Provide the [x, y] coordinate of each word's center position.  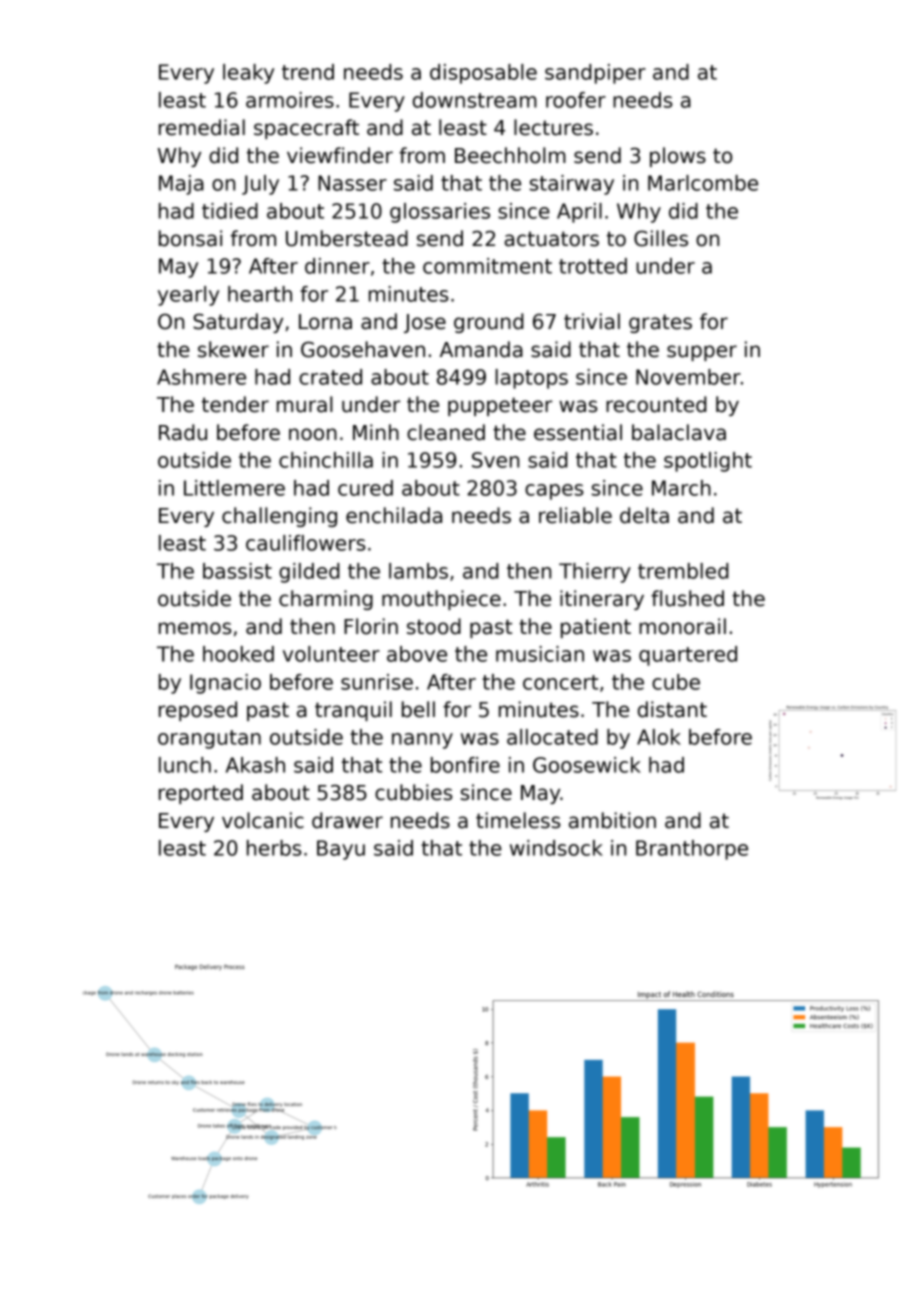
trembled [683, 571]
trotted [593, 266]
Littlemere [234, 488]
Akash [255, 765]
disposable [483, 74]
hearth [260, 294]
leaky [248, 74]
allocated [552, 737]
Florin [371, 626]
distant [672, 709]
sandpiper [595, 74]
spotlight [708, 462]
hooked [238, 654]
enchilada [394, 515]
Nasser [352, 183]
